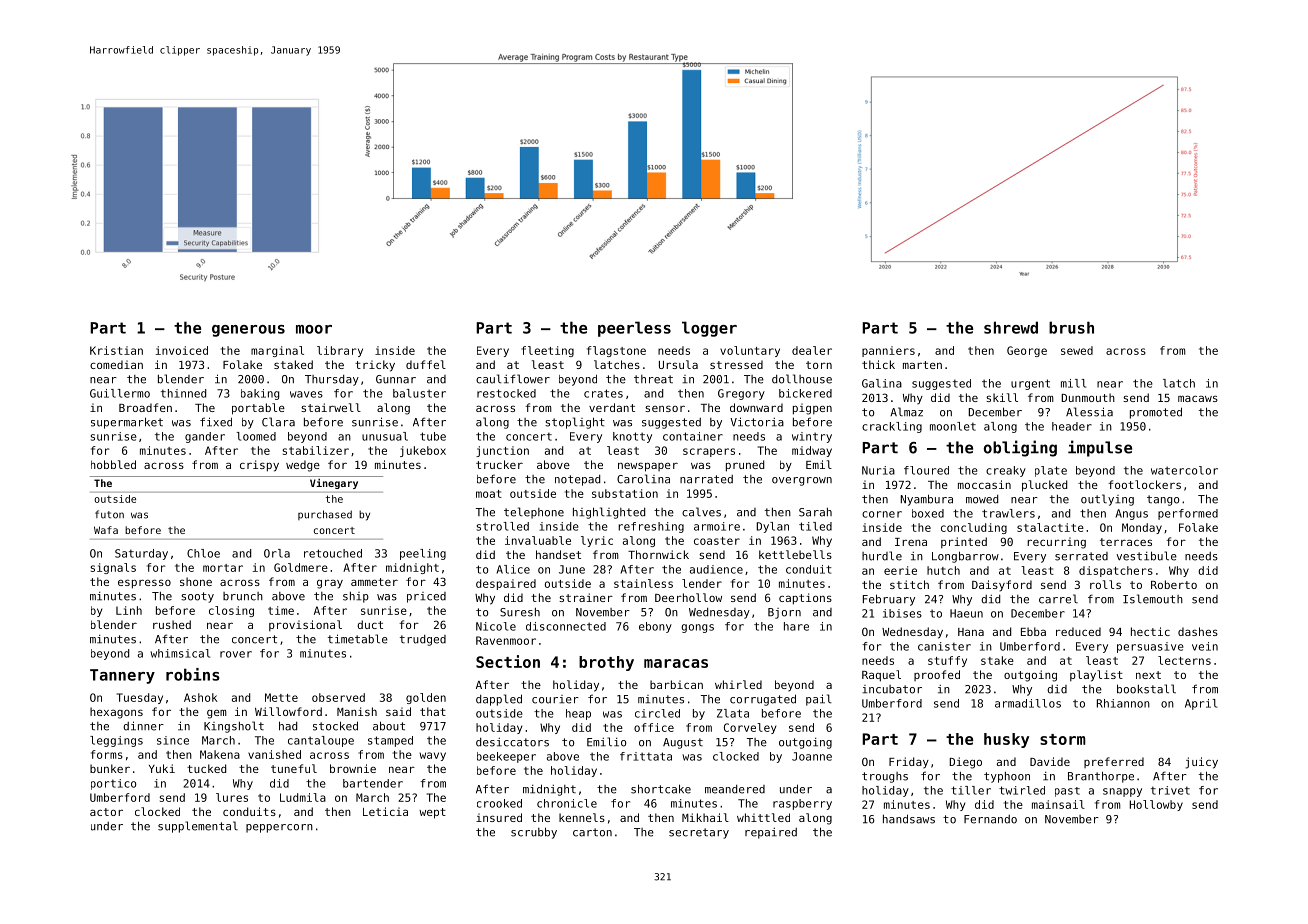 Image resolution: width=1308 pixels, height=924 pixels. What do you see at coordinates (180, 653) in the document?
I see `whimsical` at bounding box center [180, 653].
